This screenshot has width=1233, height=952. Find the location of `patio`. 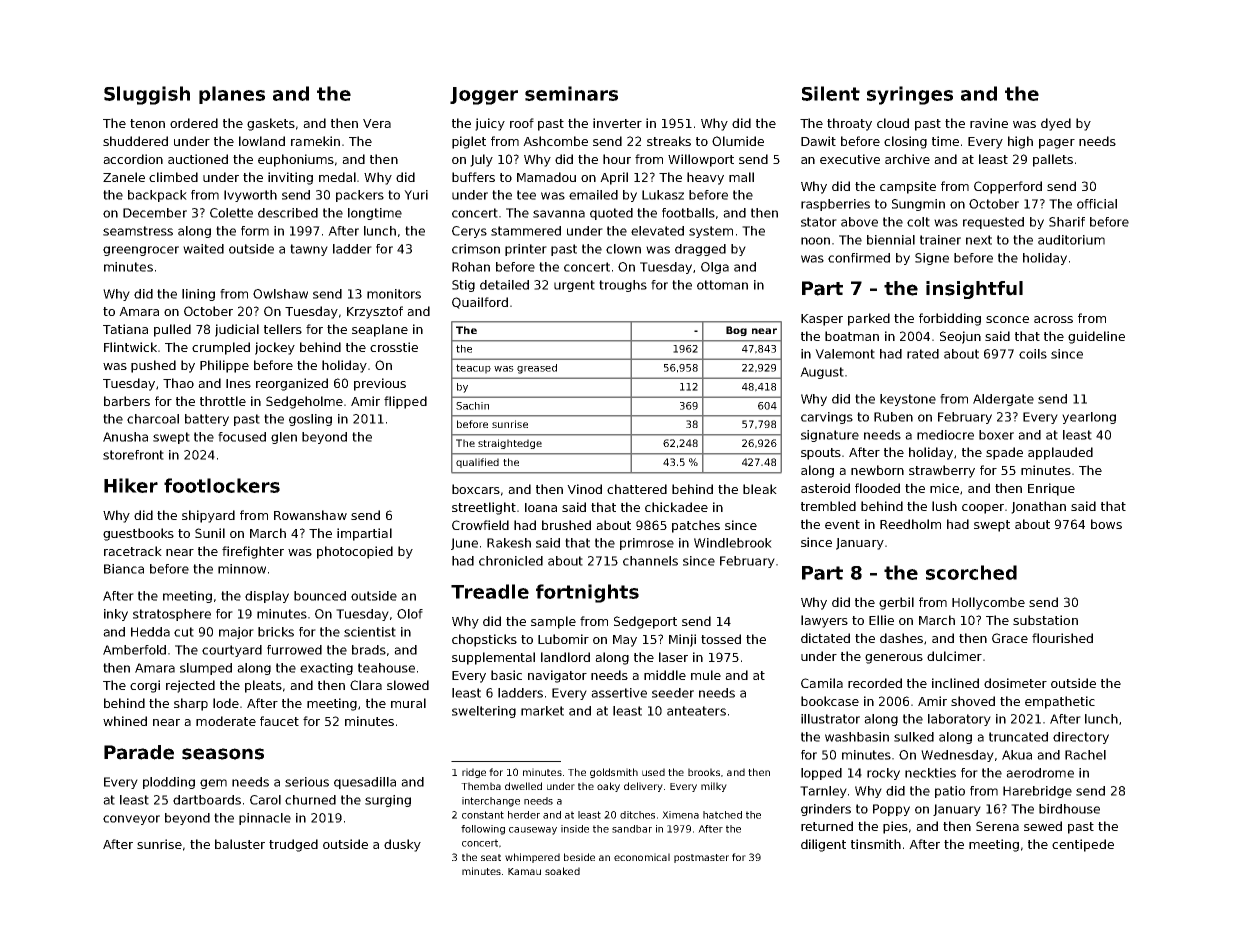

patio is located at coordinates (950, 792).
